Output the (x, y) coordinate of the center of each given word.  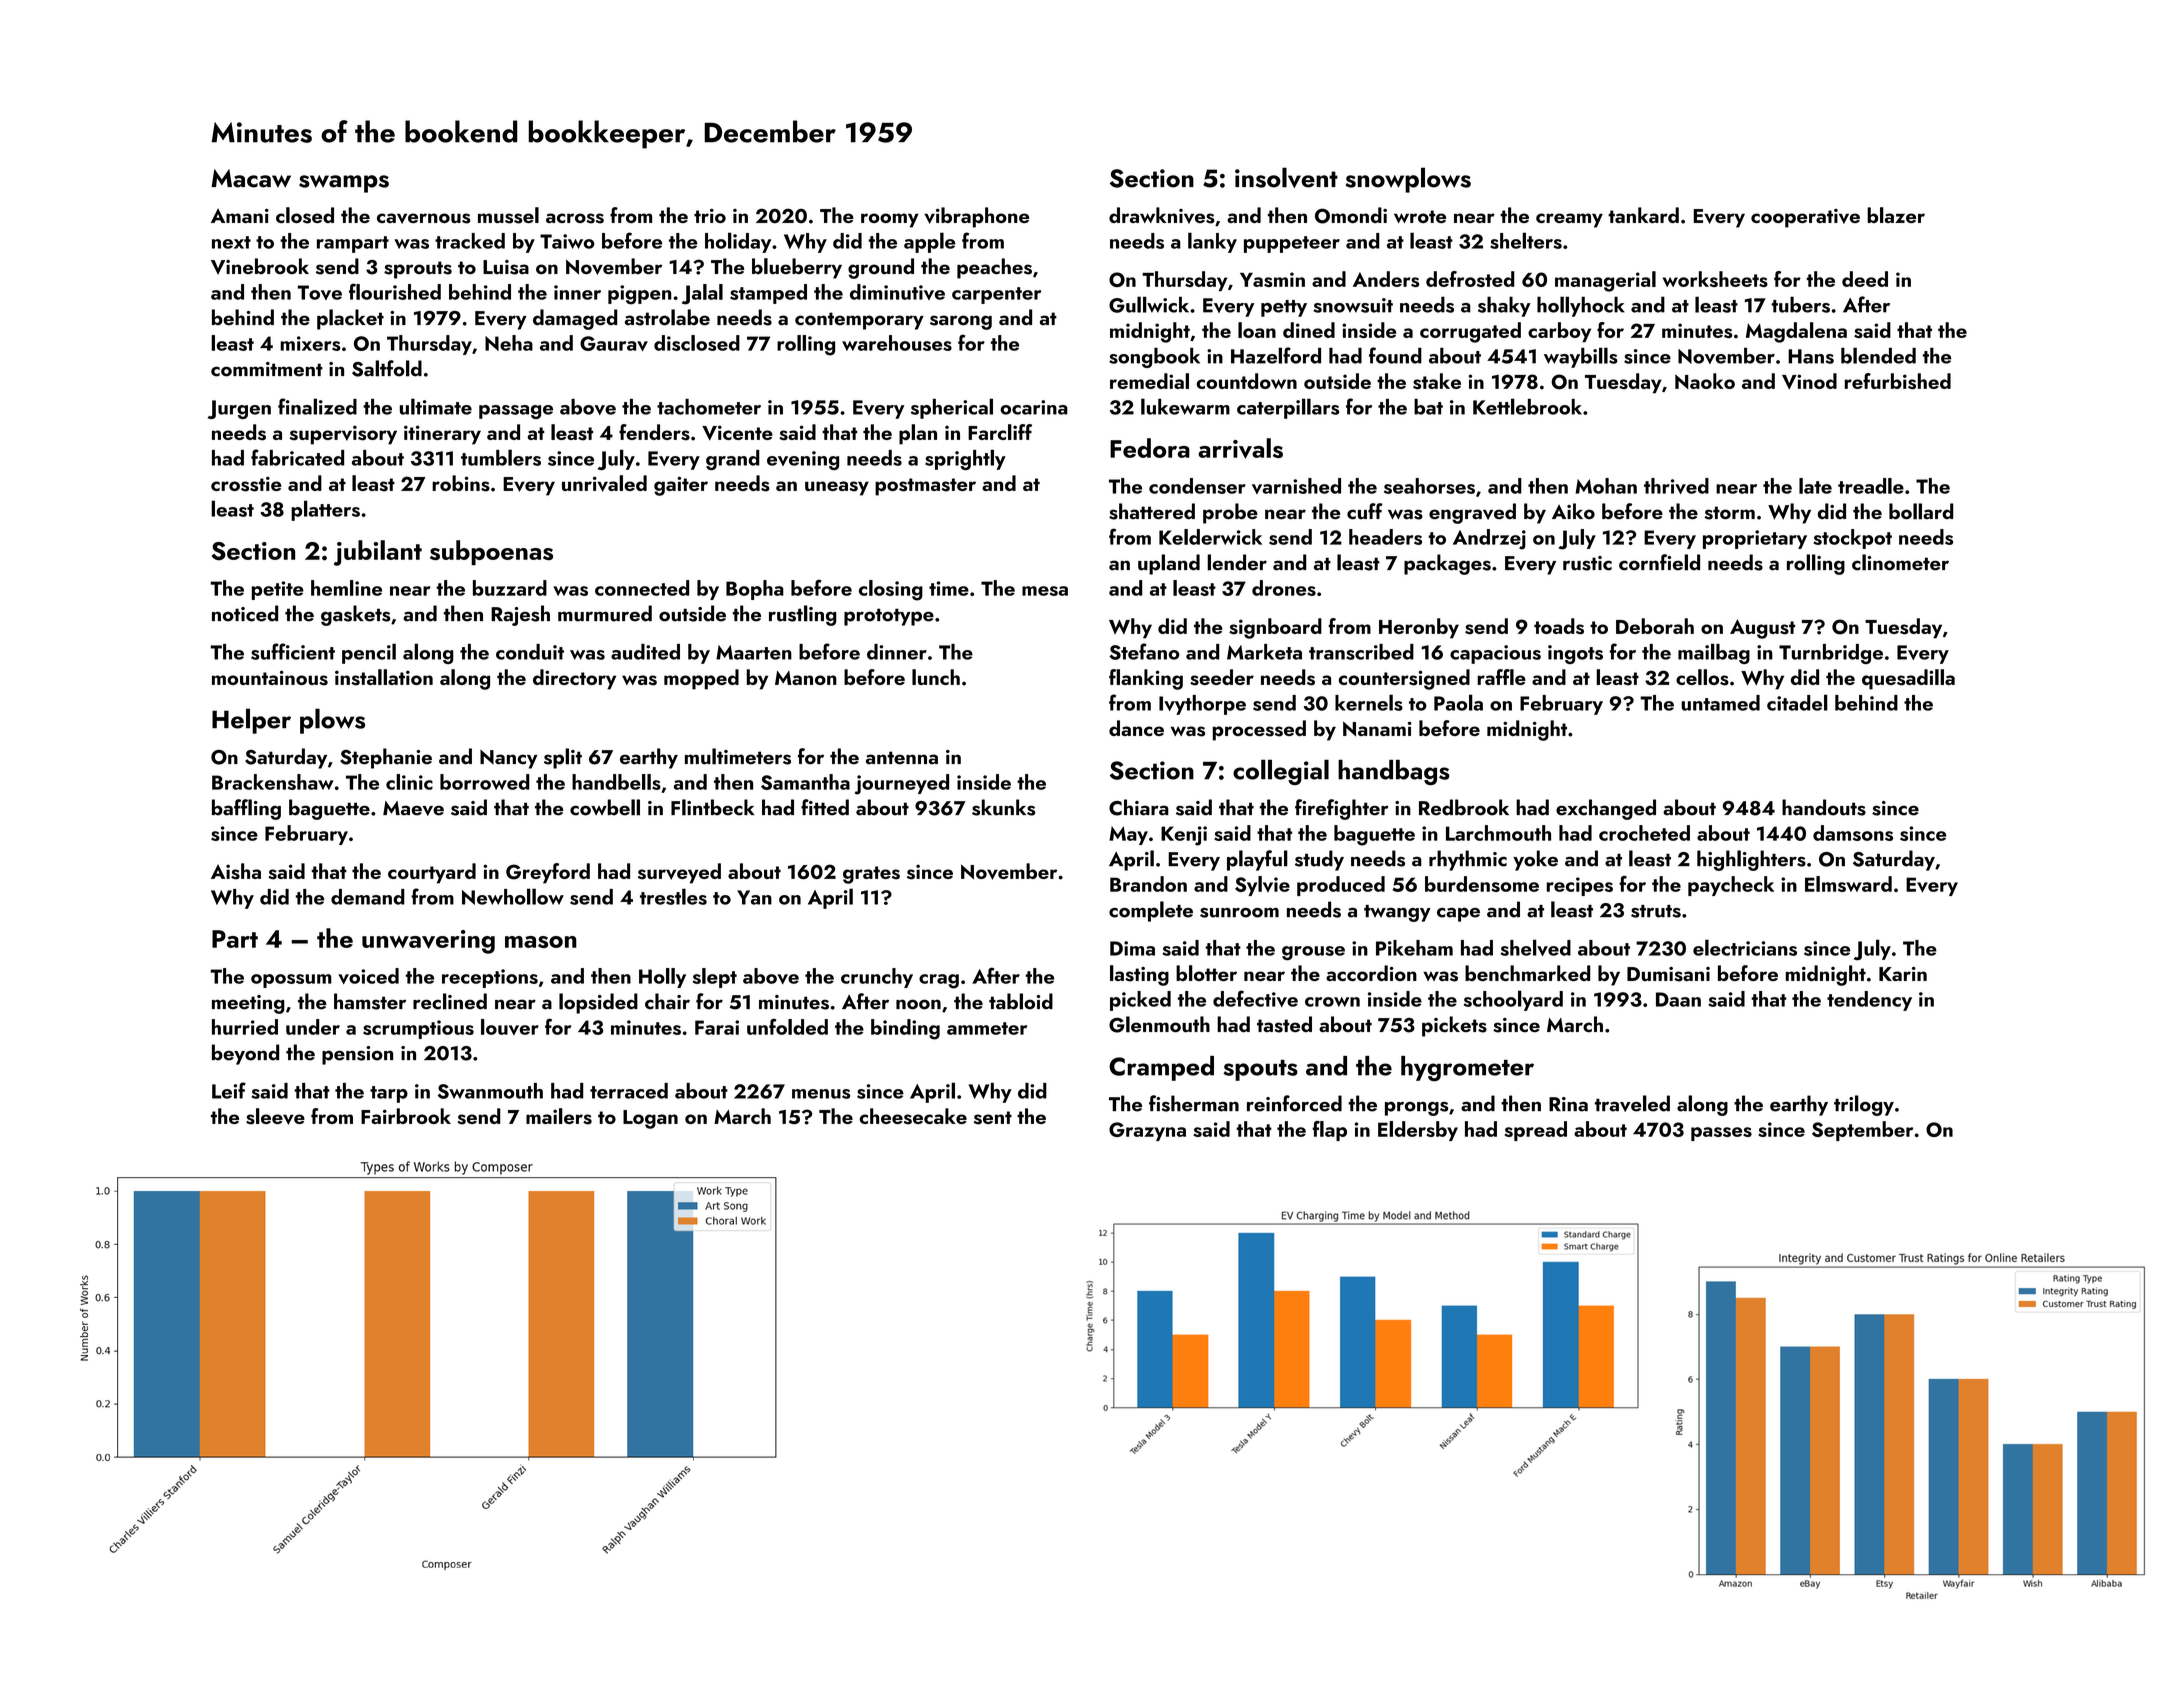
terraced (629, 1091)
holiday (738, 242)
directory (574, 679)
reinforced (1294, 1103)
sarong (961, 322)
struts (1656, 911)
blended (1878, 355)
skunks (1003, 807)
